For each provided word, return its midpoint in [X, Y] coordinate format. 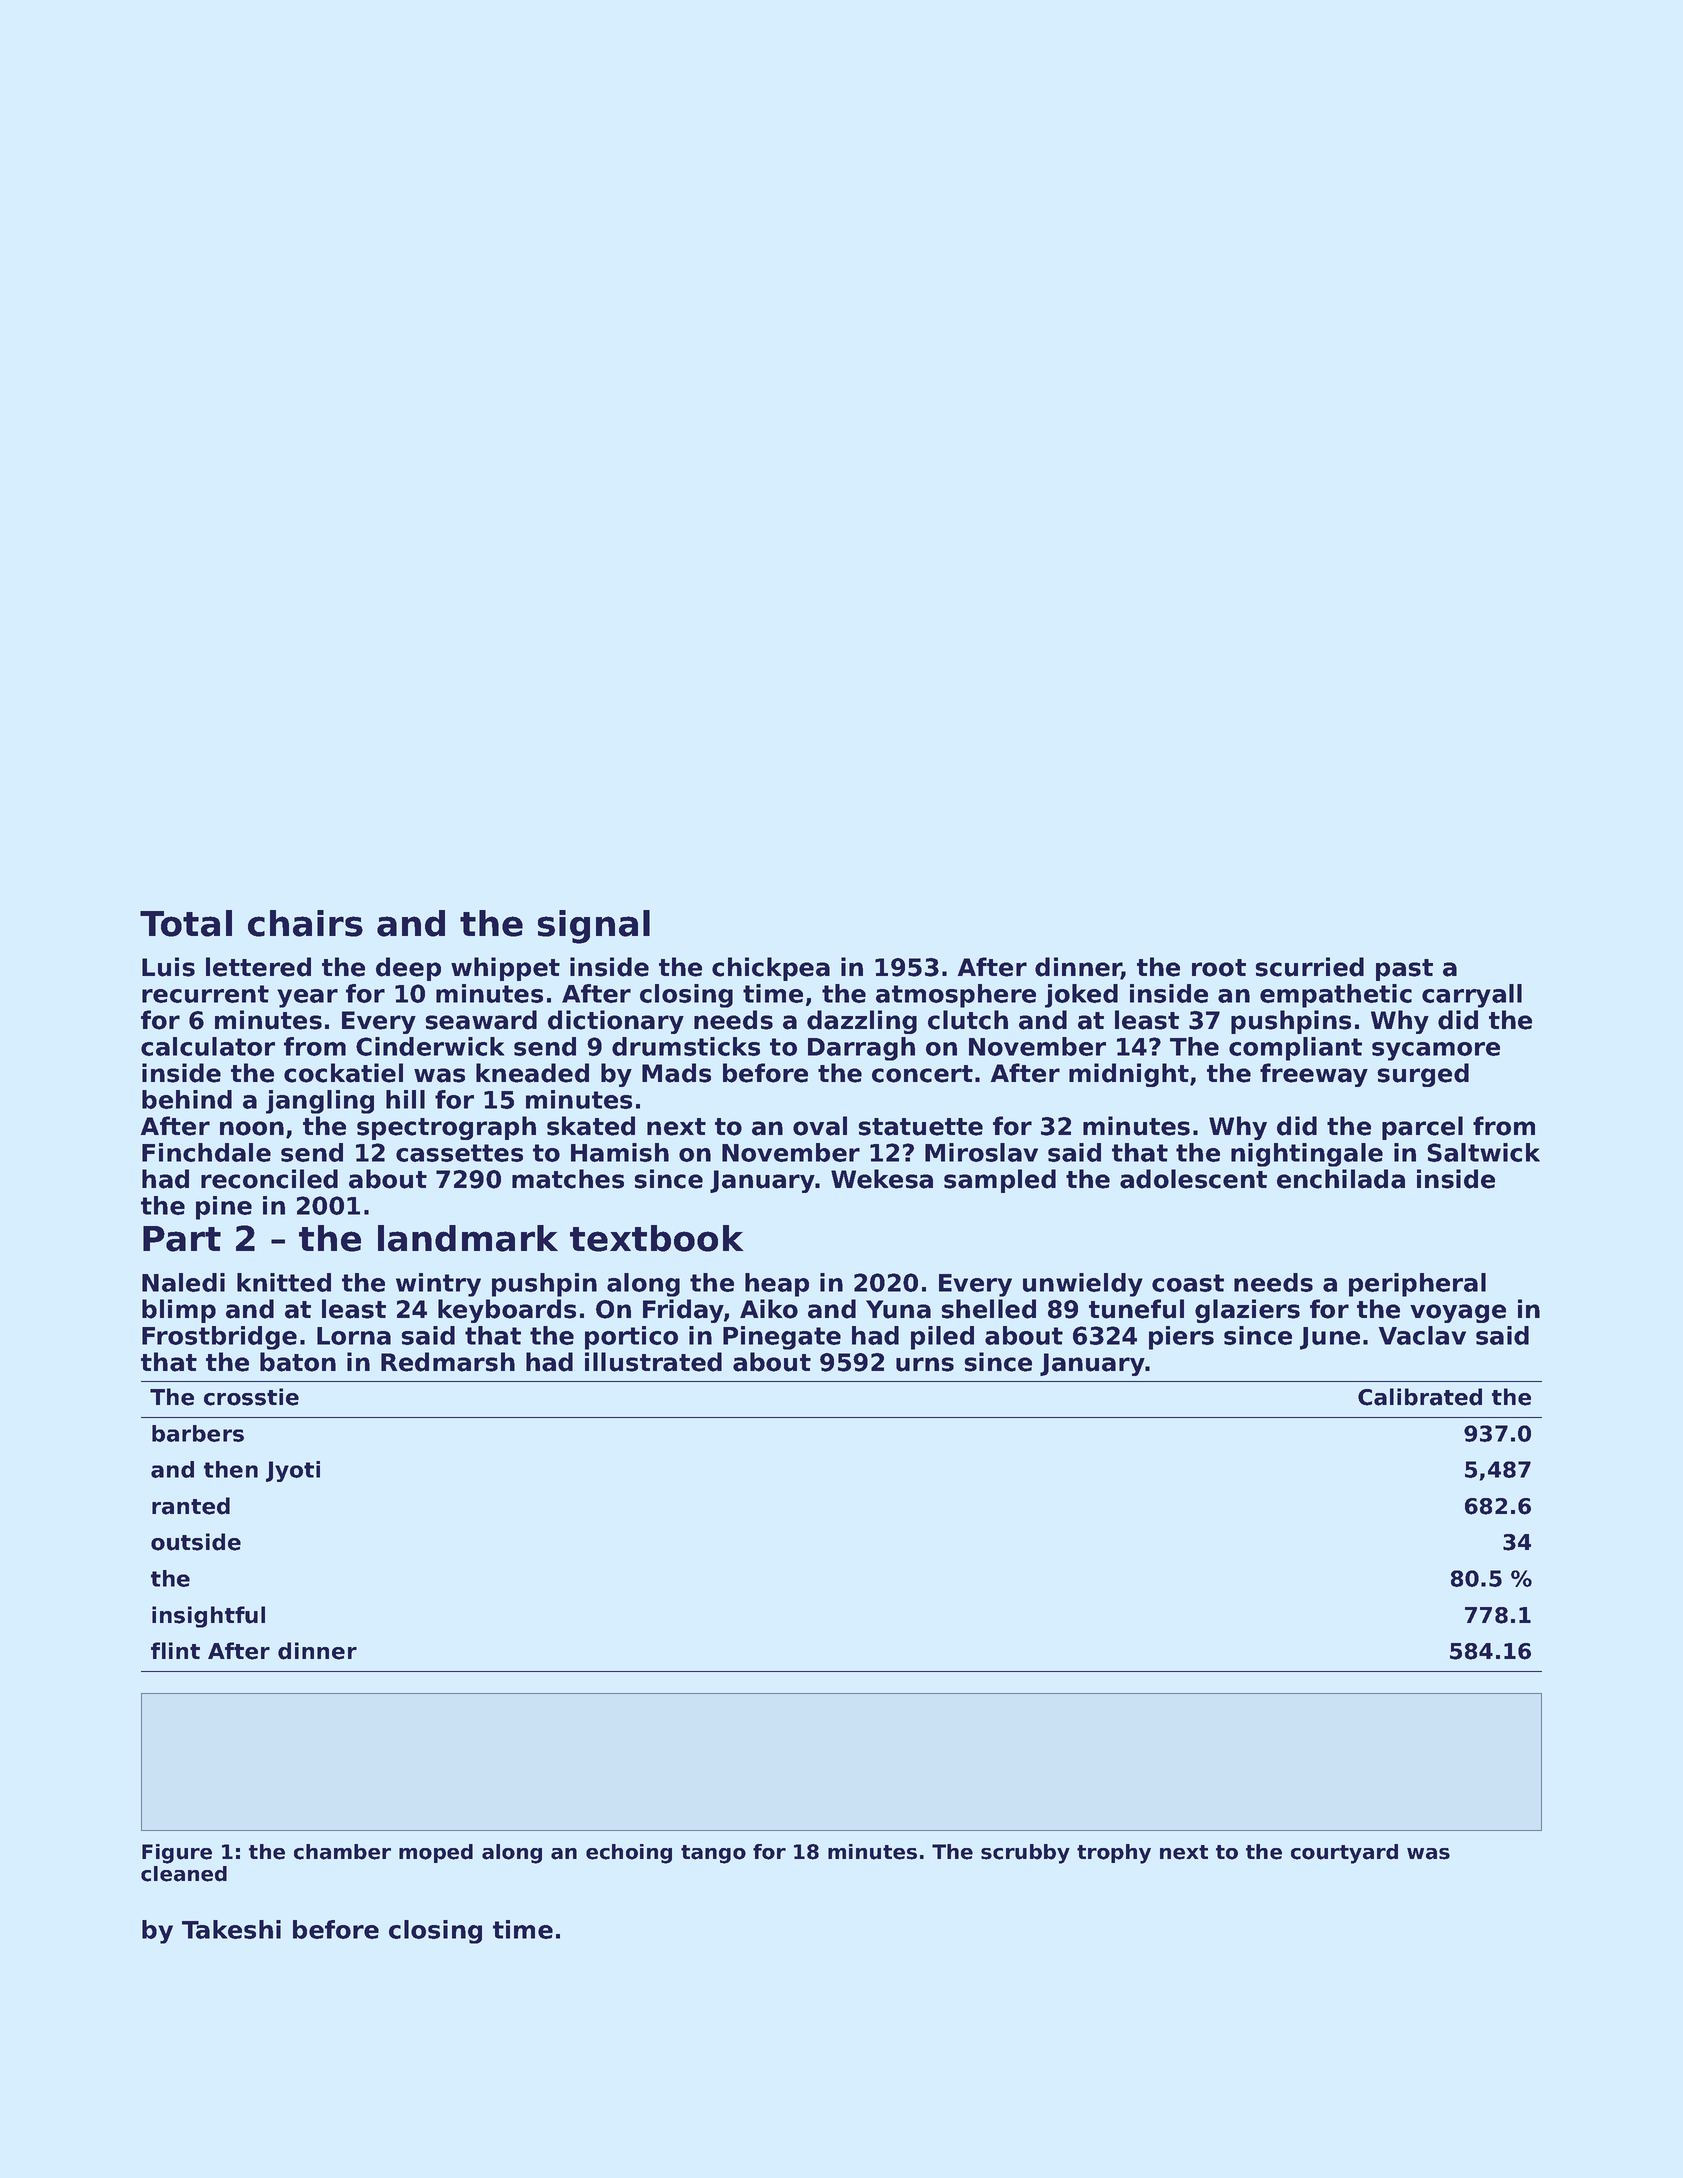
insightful [208, 1617]
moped [436, 1853]
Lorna [354, 1336]
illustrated [653, 1362]
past [1404, 970]
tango [713, 1854]
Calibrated [1420, 1397]
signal [594, 927]
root [1219, 968]
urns [925, 1364]
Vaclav [1422, 1335]
